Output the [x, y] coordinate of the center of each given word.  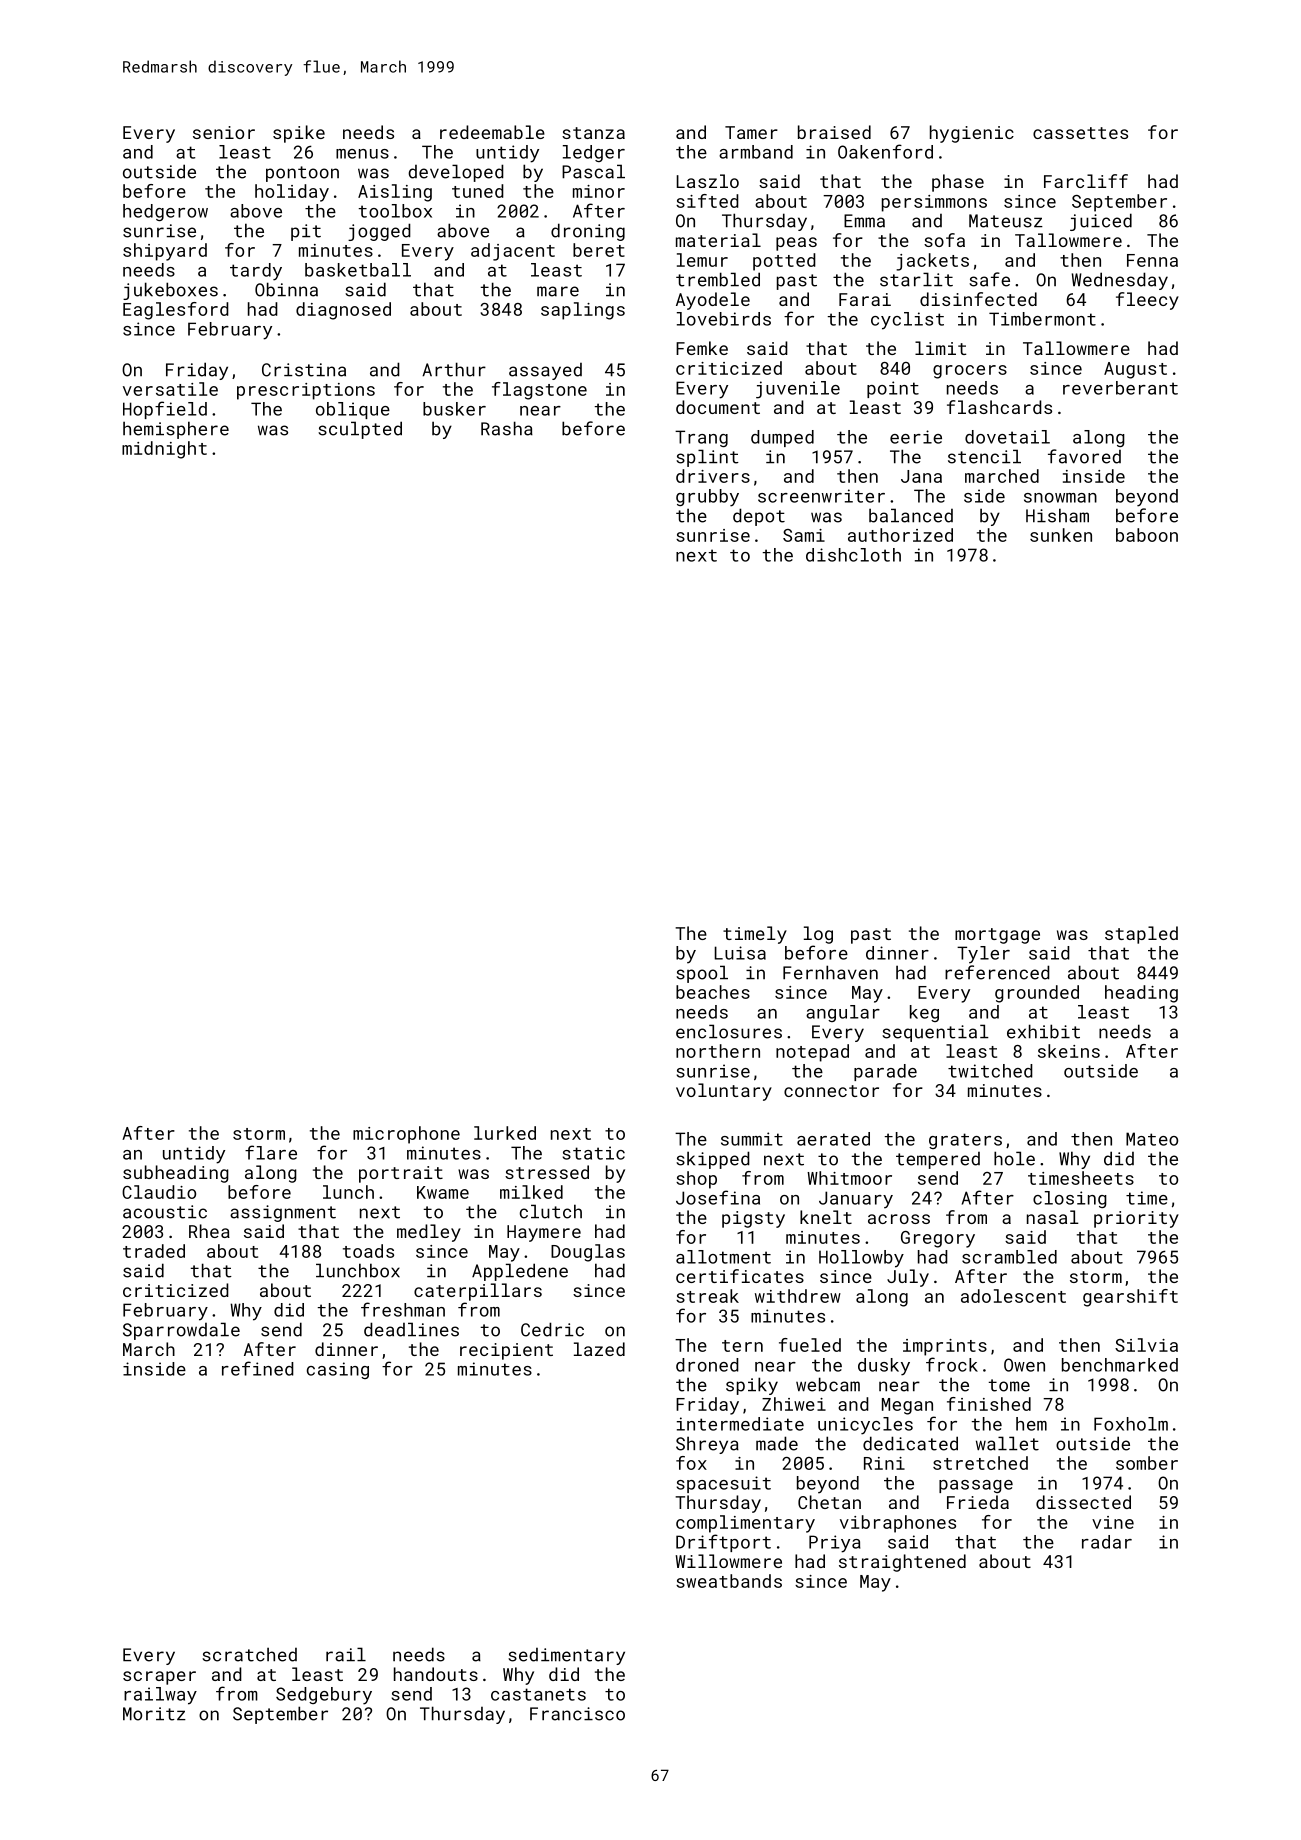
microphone [406, 1135]
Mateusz [1006, 221]
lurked [505, 1133]
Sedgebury [324, 1696]
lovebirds [724, 319]
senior [224, 132]
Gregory [938, 1239]
